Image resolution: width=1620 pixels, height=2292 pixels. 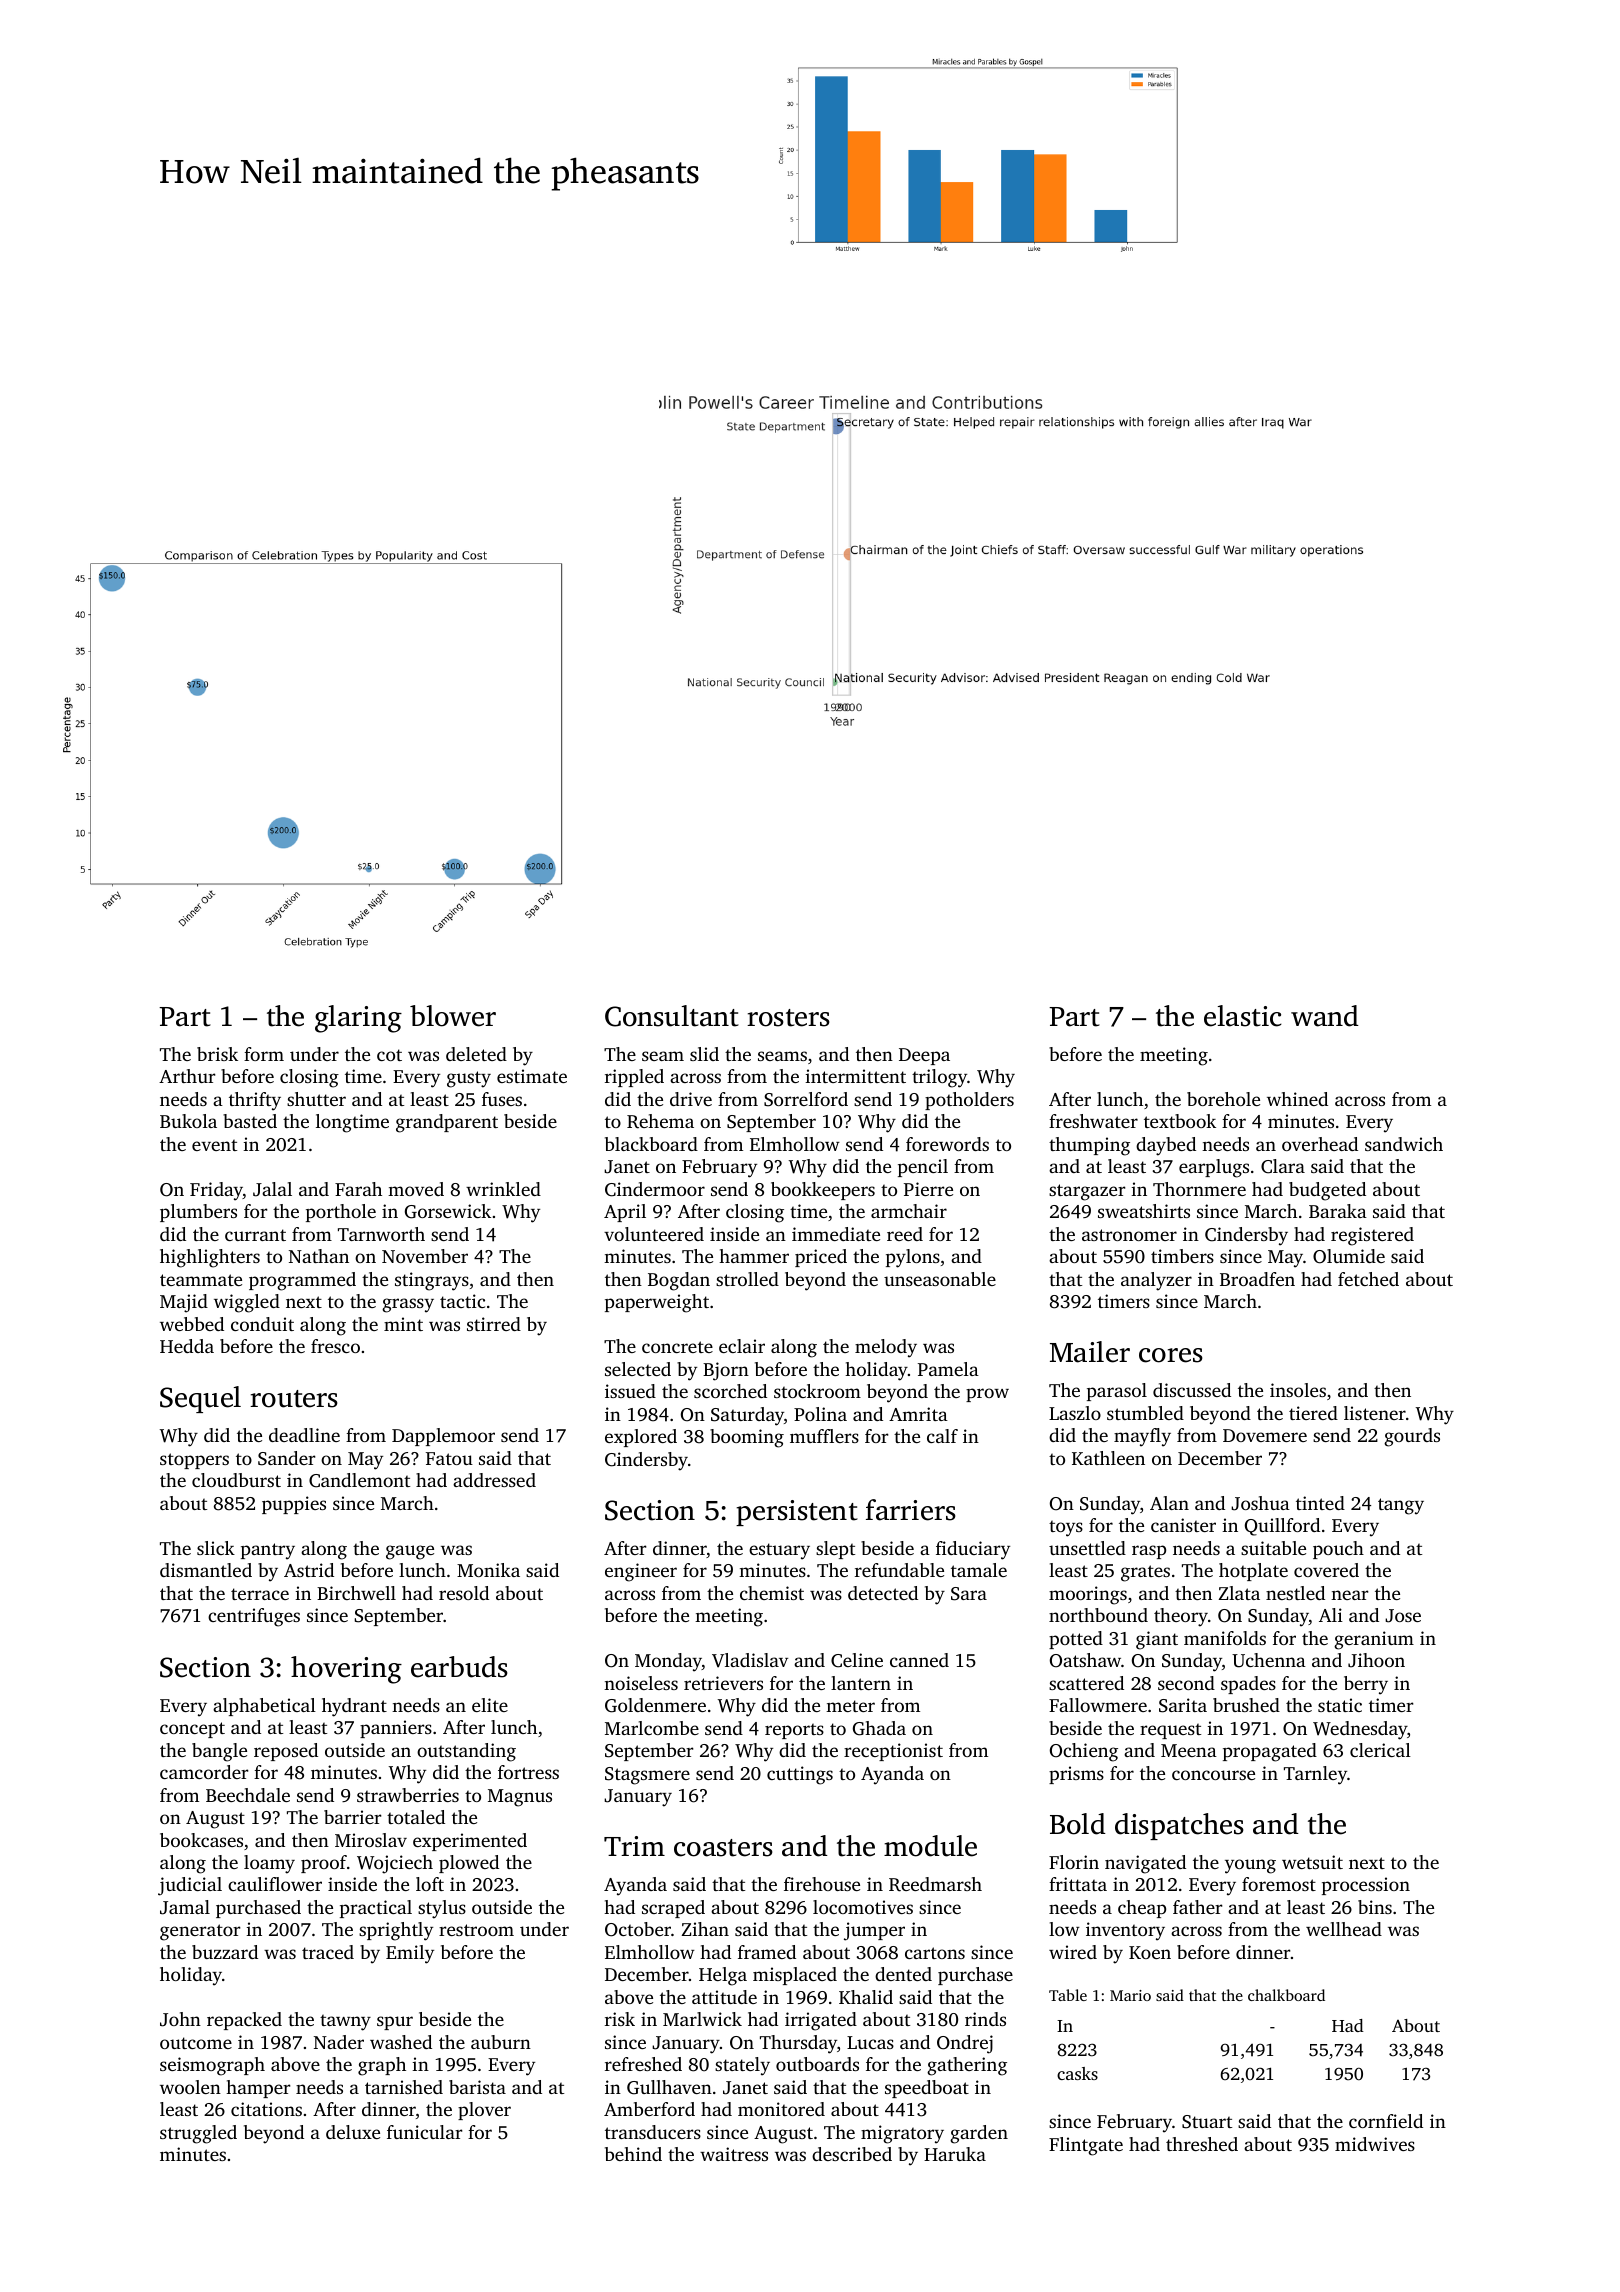 I want to click on Nader, so click(x=339, y=2042).
